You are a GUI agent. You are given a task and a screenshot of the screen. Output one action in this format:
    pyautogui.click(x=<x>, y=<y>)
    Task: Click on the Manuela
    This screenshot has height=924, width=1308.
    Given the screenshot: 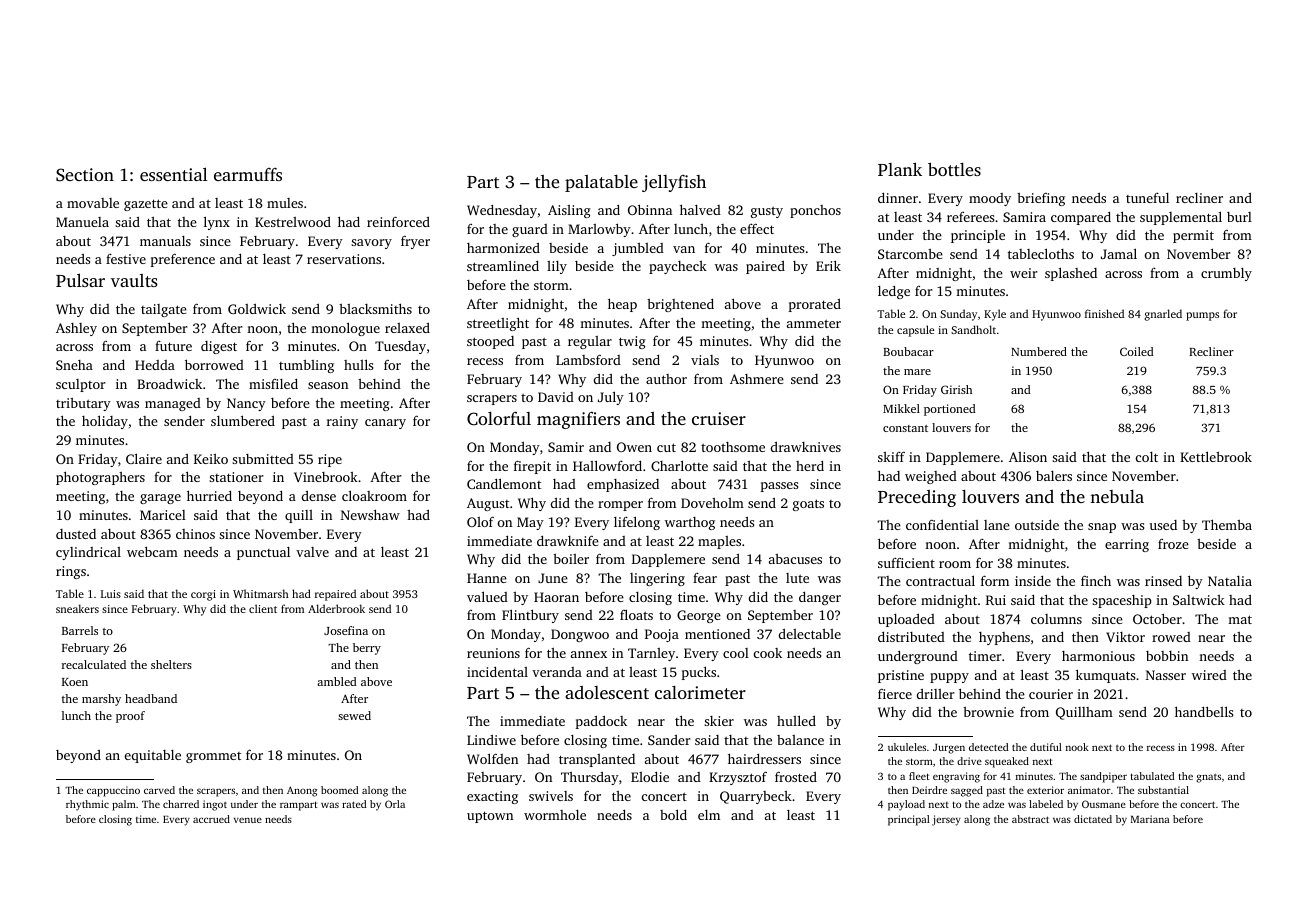 What is the action you would take?
    pyautogui.click(x=82, y=222)
